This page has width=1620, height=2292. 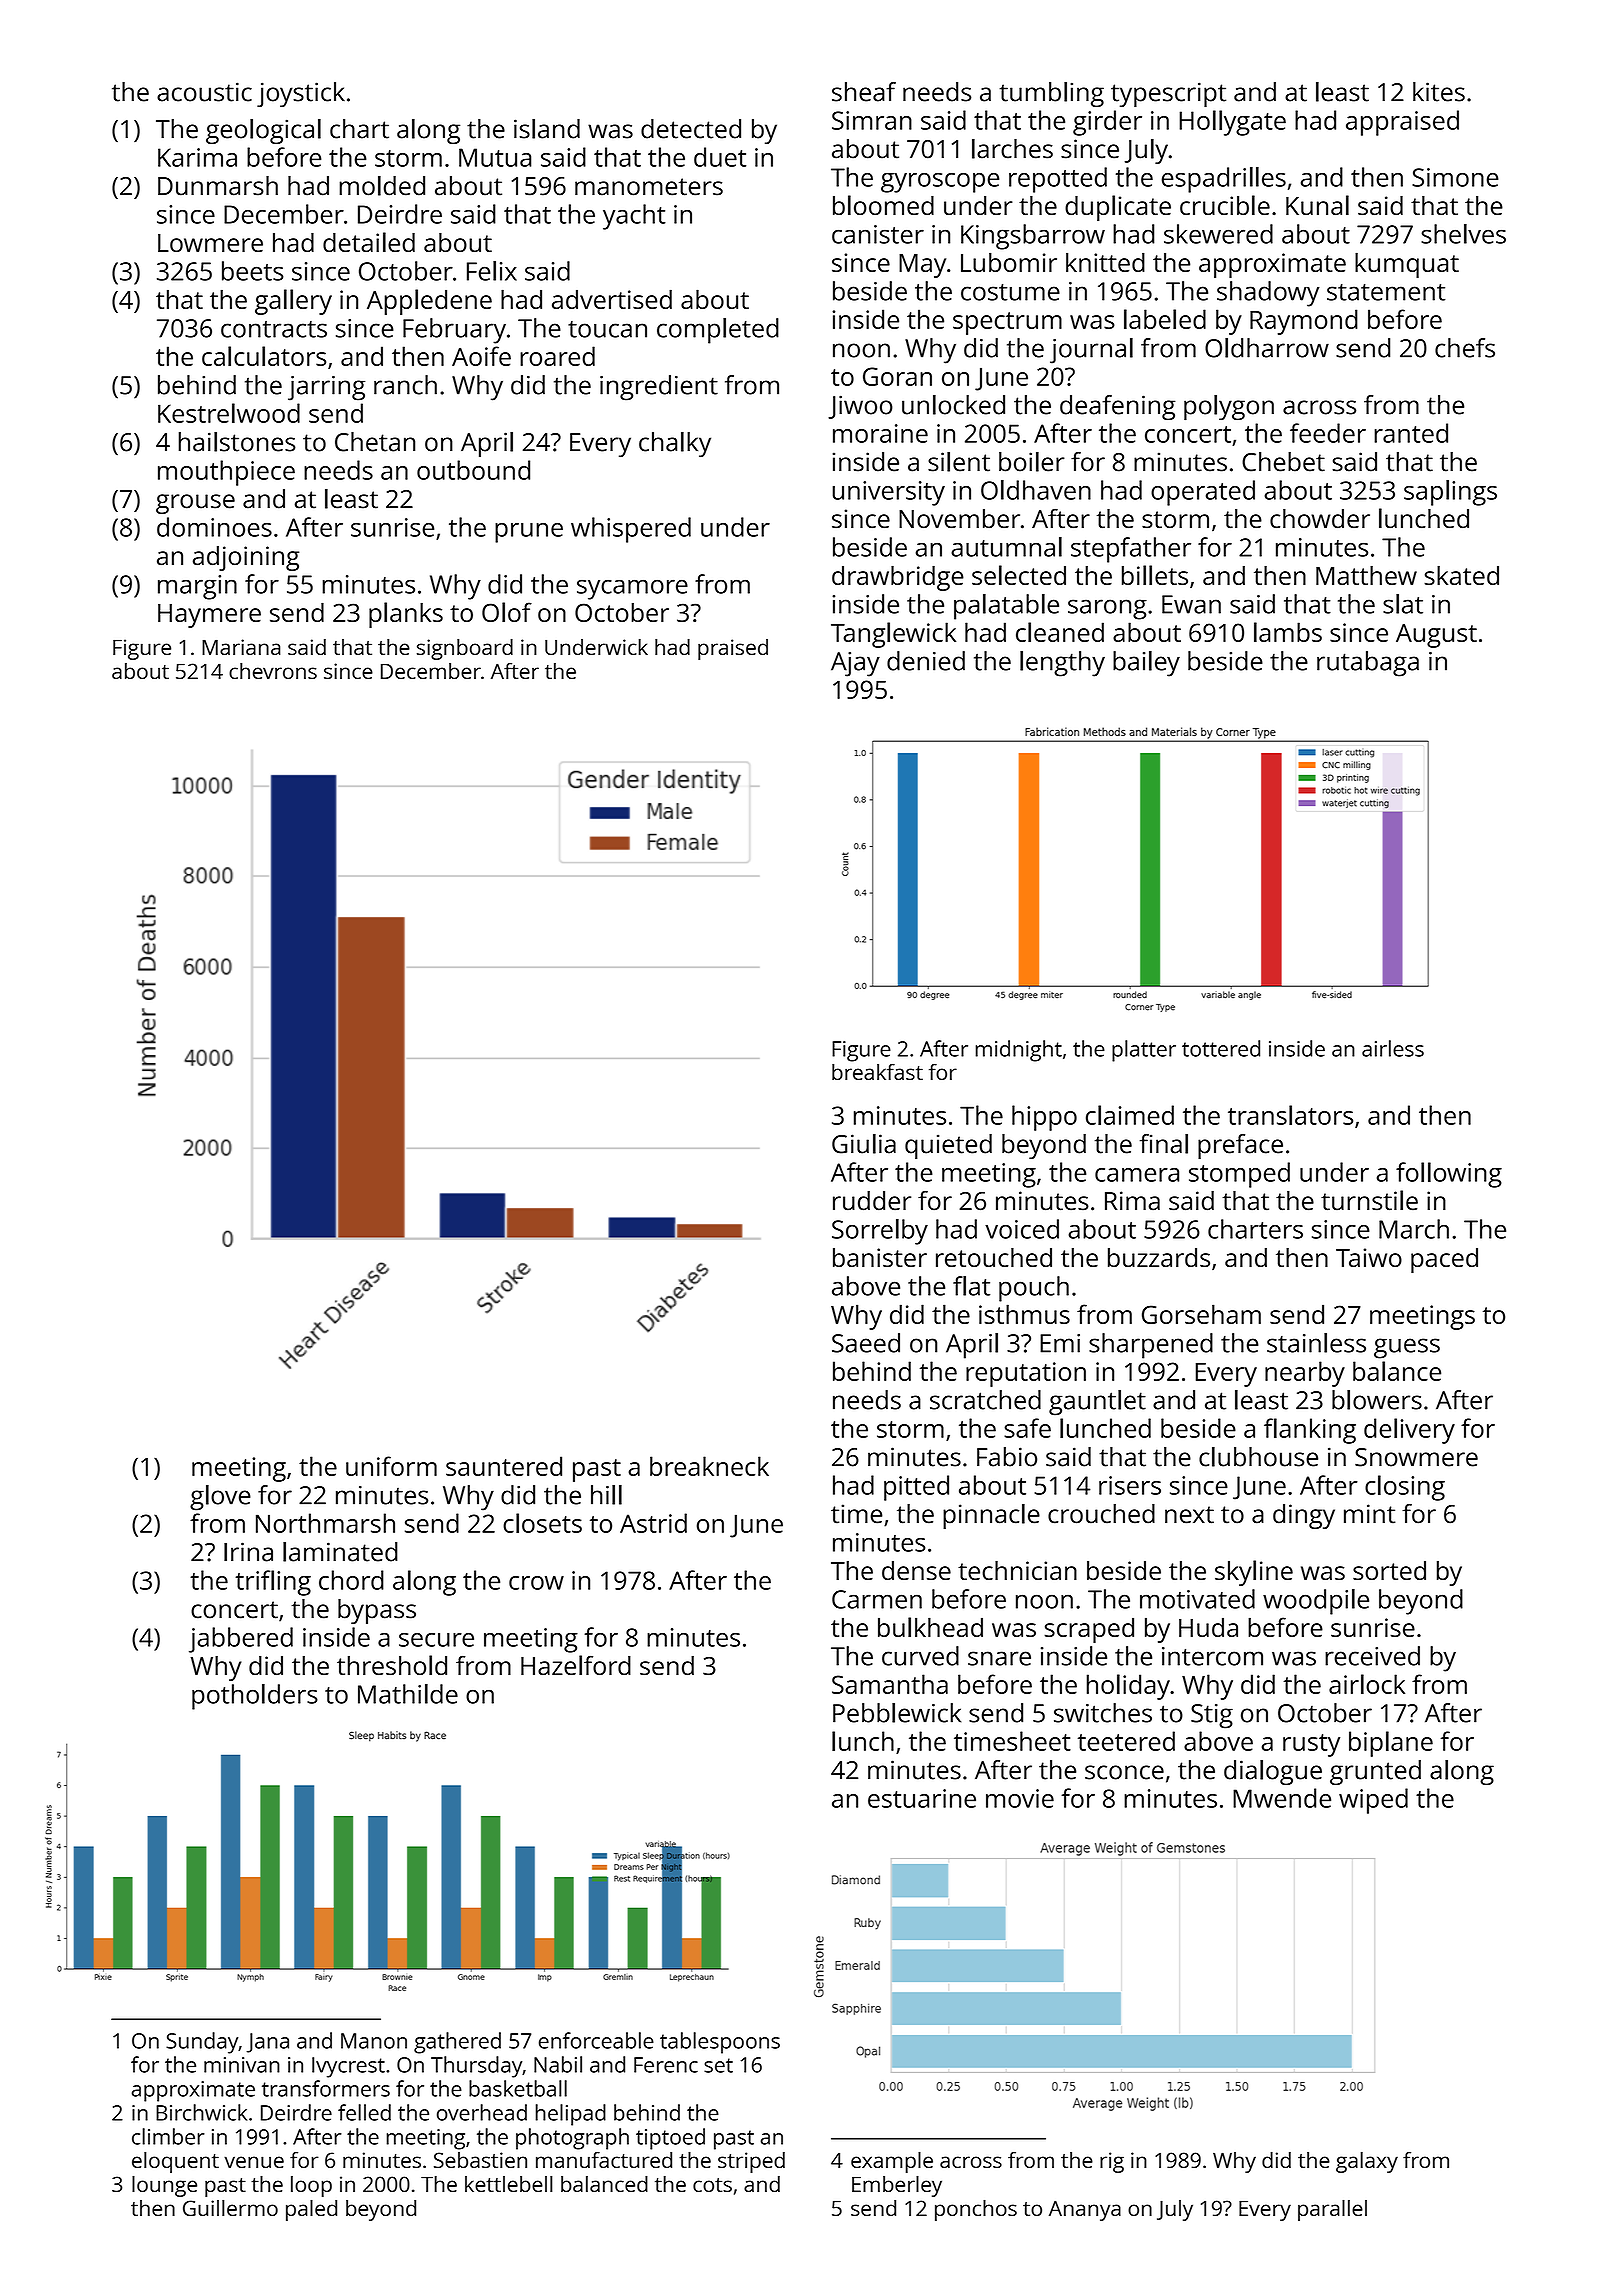 What do you see at coordinates (220, 1498) in the page?
I see `glove` at bounding box center [220, 1498].
